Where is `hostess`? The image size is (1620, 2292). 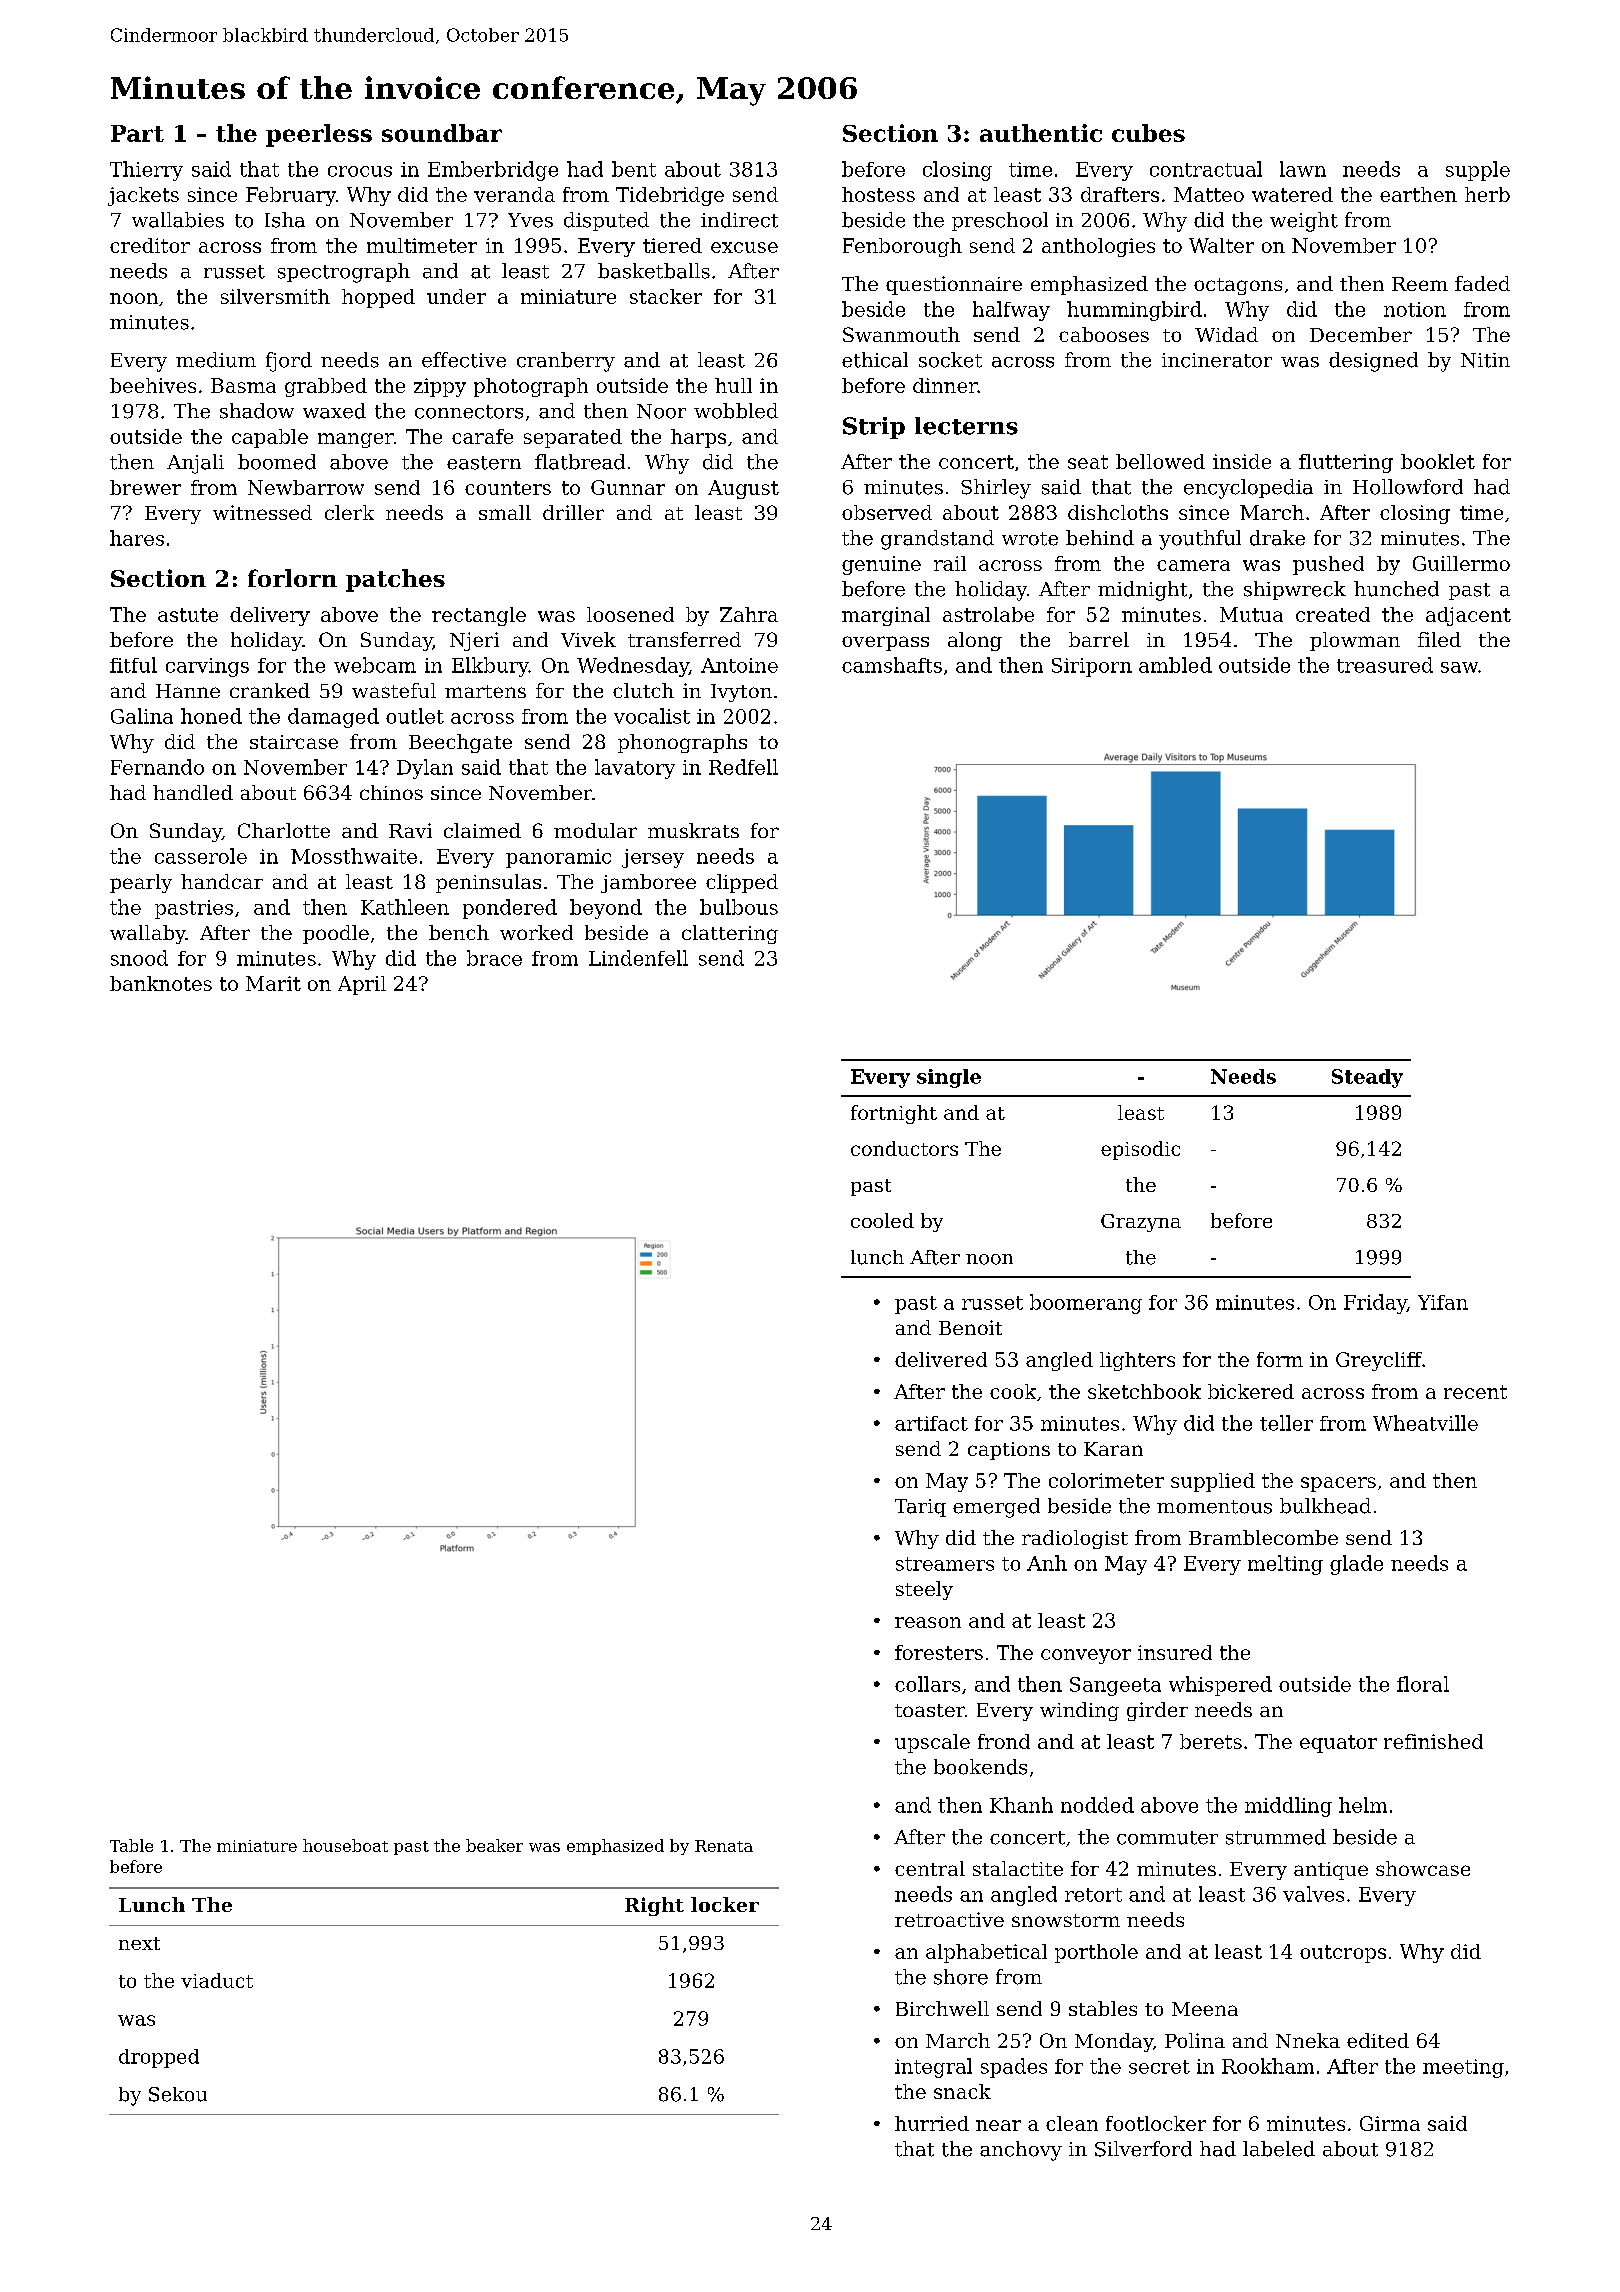 hostess is located at coordinates (878, 194).
